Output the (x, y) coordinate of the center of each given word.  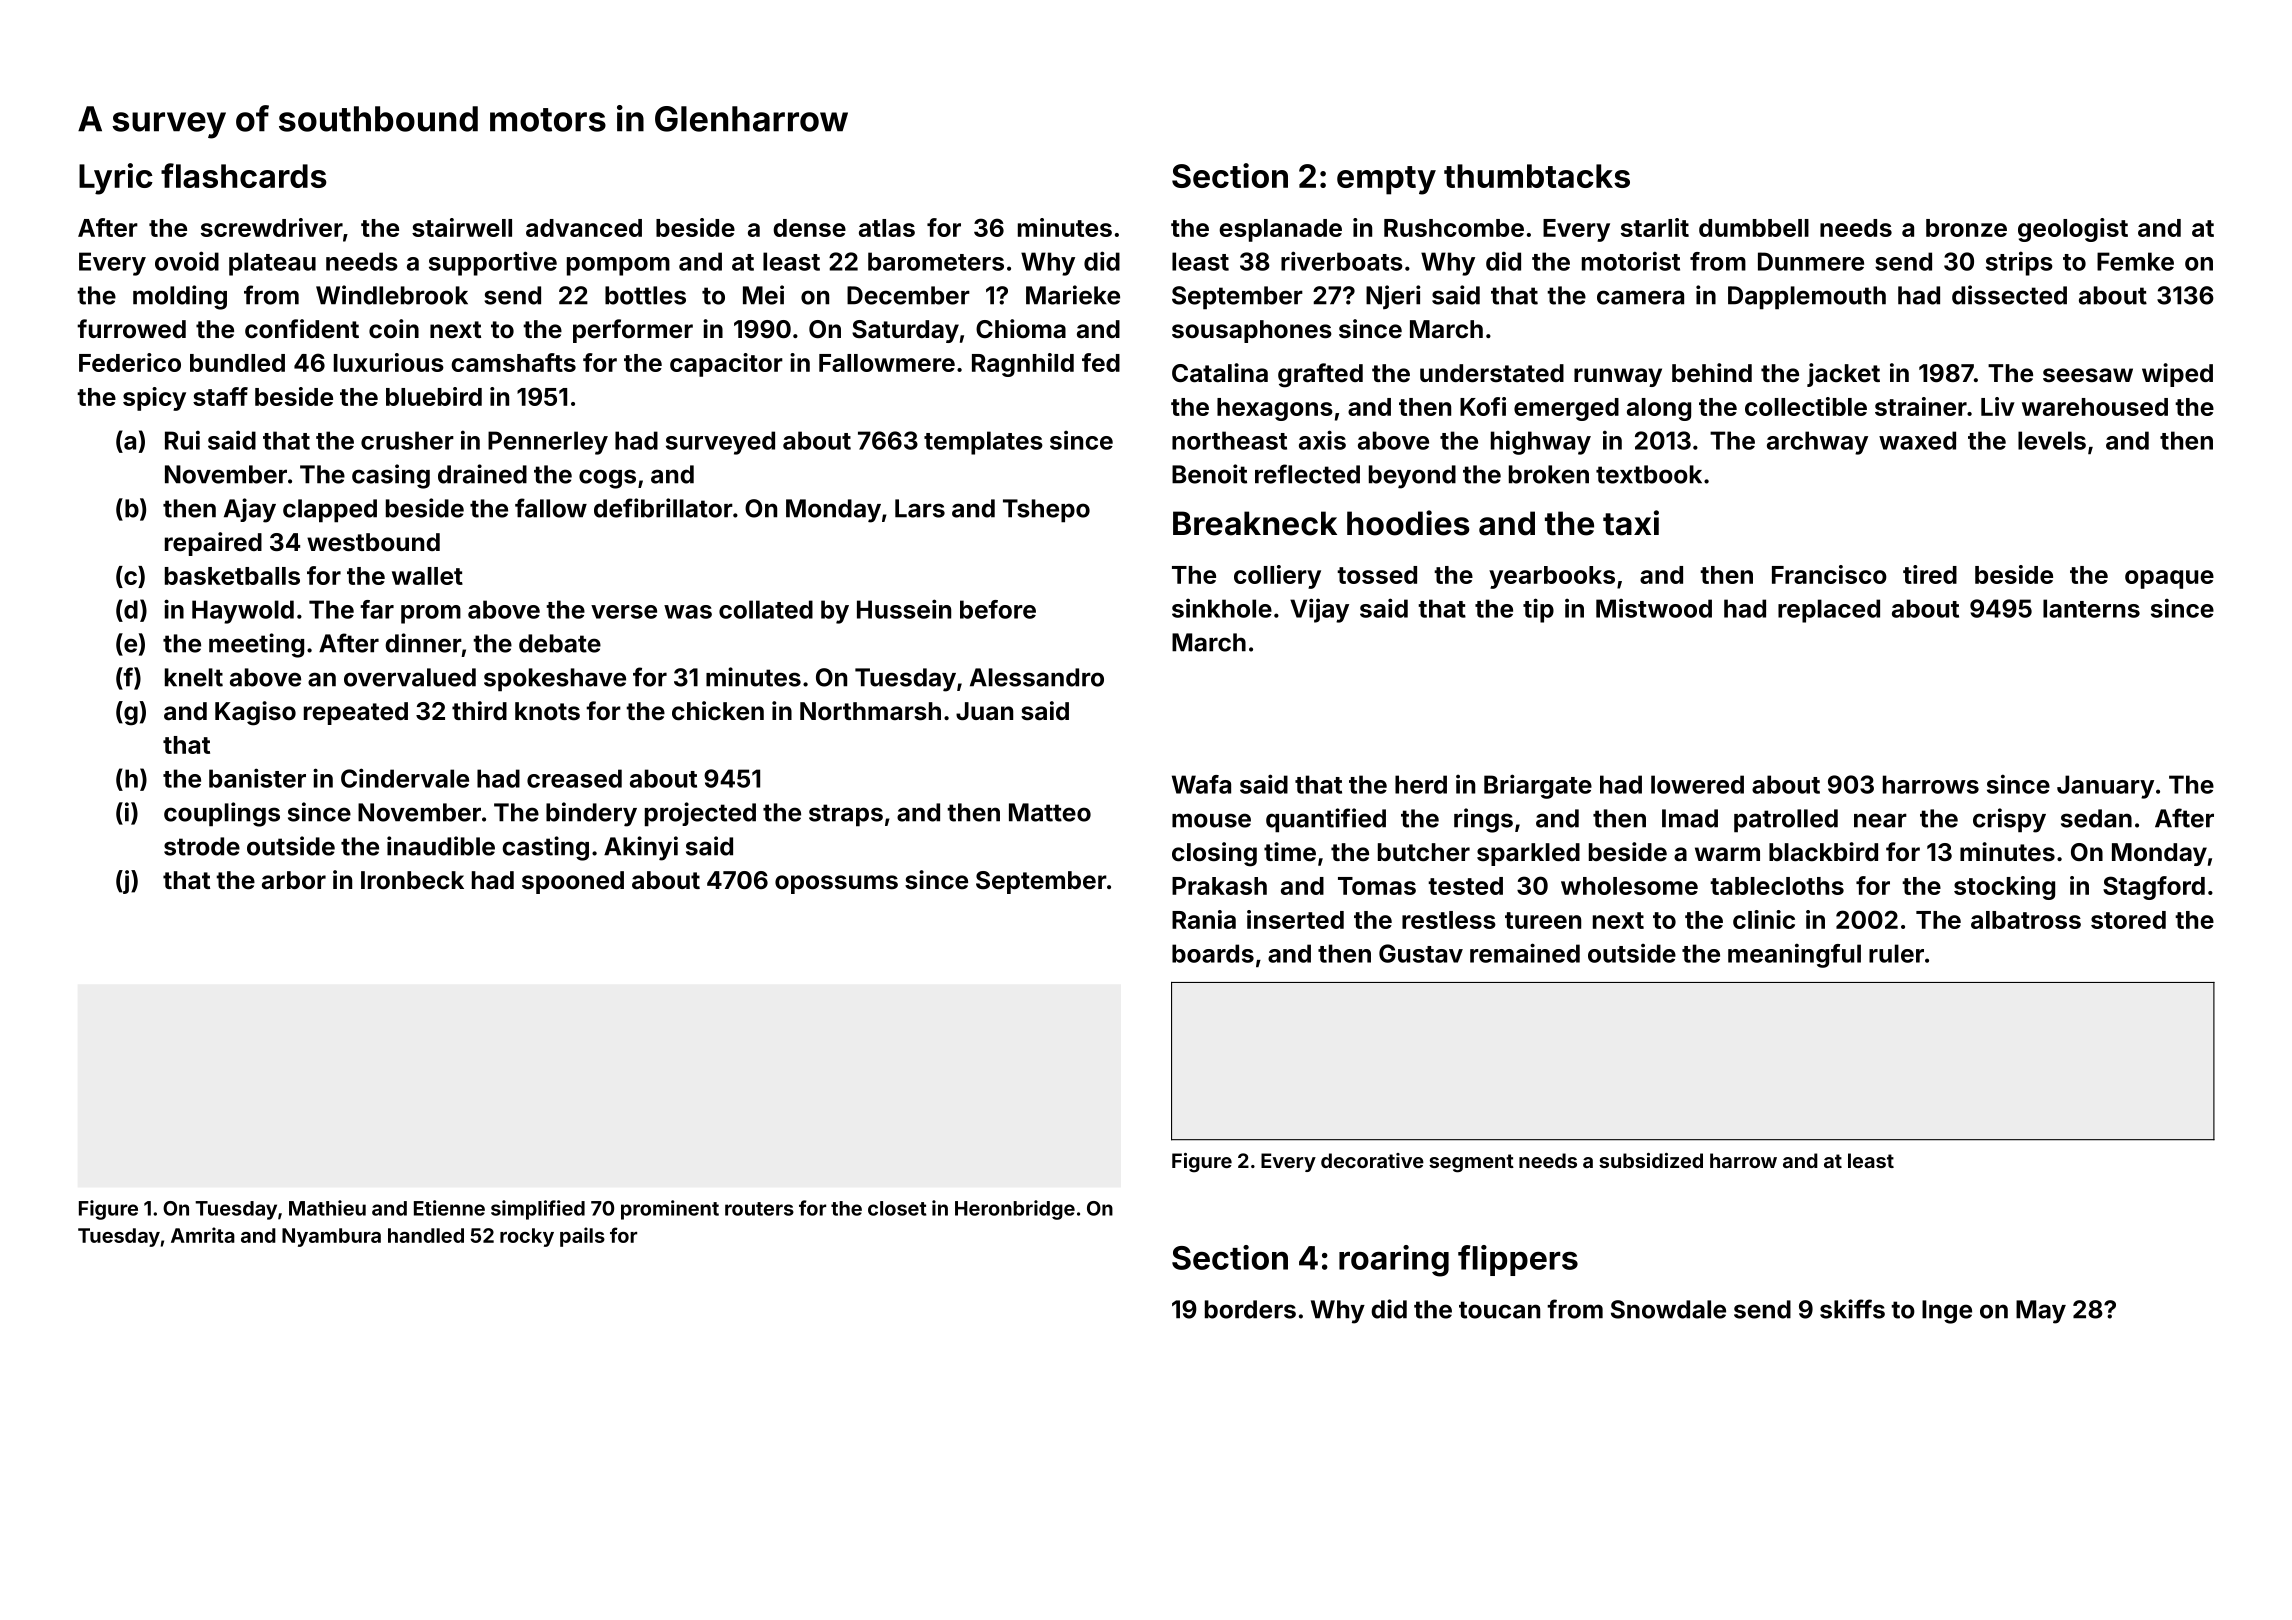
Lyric (116, 179)
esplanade (1280, 230)
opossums (836, 884)
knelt (194, 677)
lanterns (2091, 608)
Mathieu (327, 1208)
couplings (222, 814)
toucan (1499, 1310)
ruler (1896, 953)
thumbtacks (1537, 176)
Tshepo (1046, 511)
